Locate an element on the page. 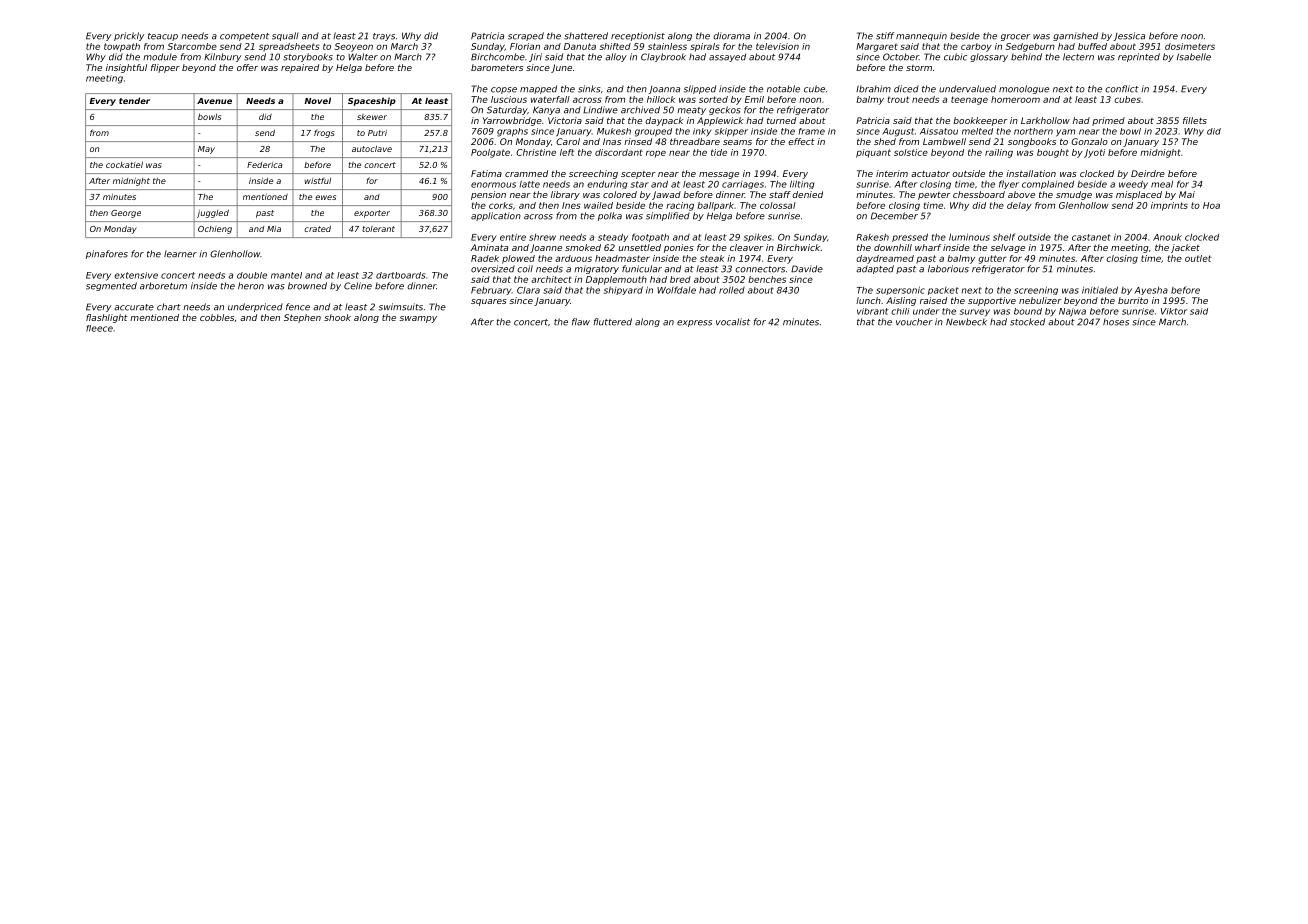 This page has height=924, width=1308. browned is located at coordinates (307, 286).
